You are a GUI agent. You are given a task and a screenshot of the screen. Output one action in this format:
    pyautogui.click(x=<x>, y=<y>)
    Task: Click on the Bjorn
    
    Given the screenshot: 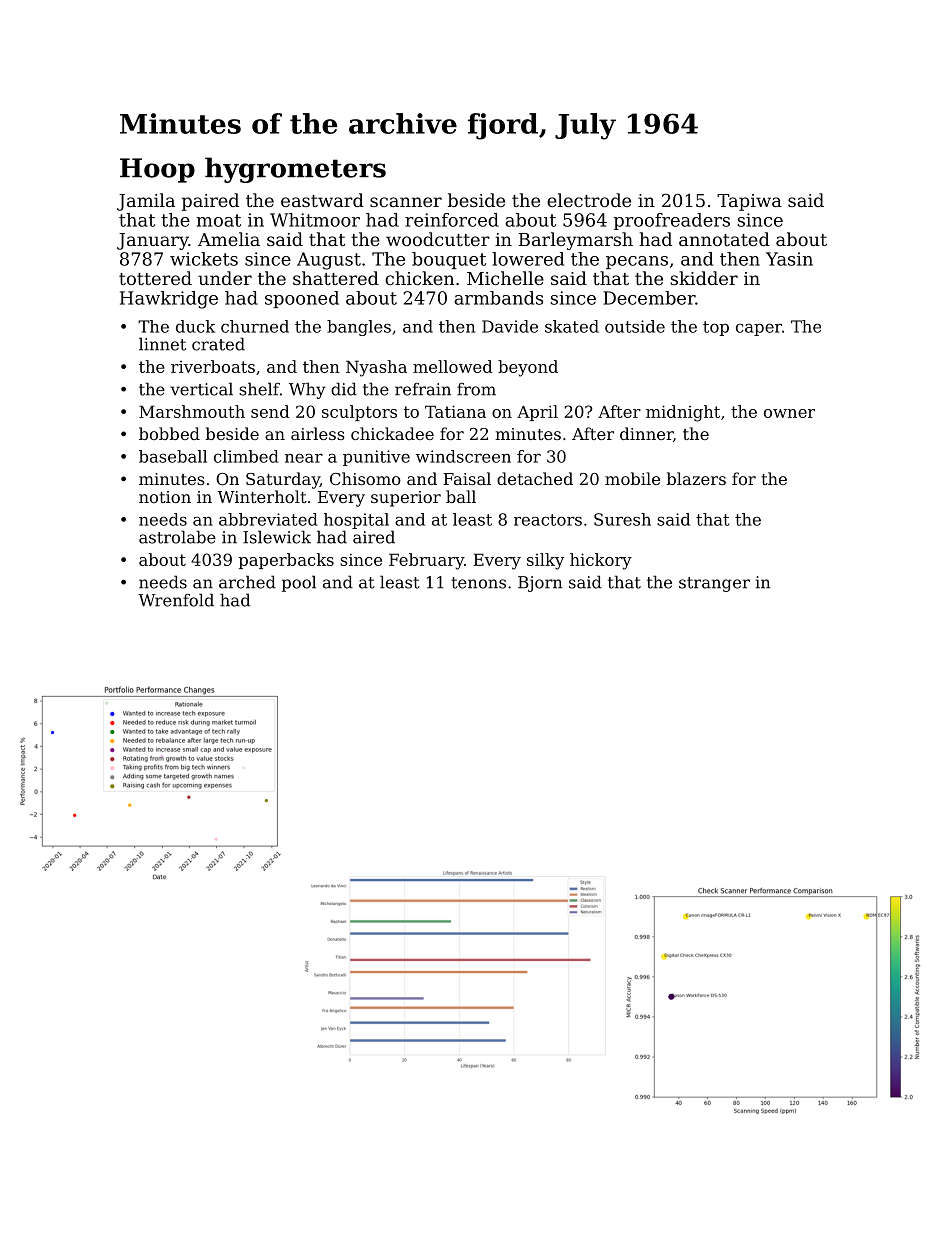 What is the action you would take?
    pyautogui.click(x=540, y=584)
